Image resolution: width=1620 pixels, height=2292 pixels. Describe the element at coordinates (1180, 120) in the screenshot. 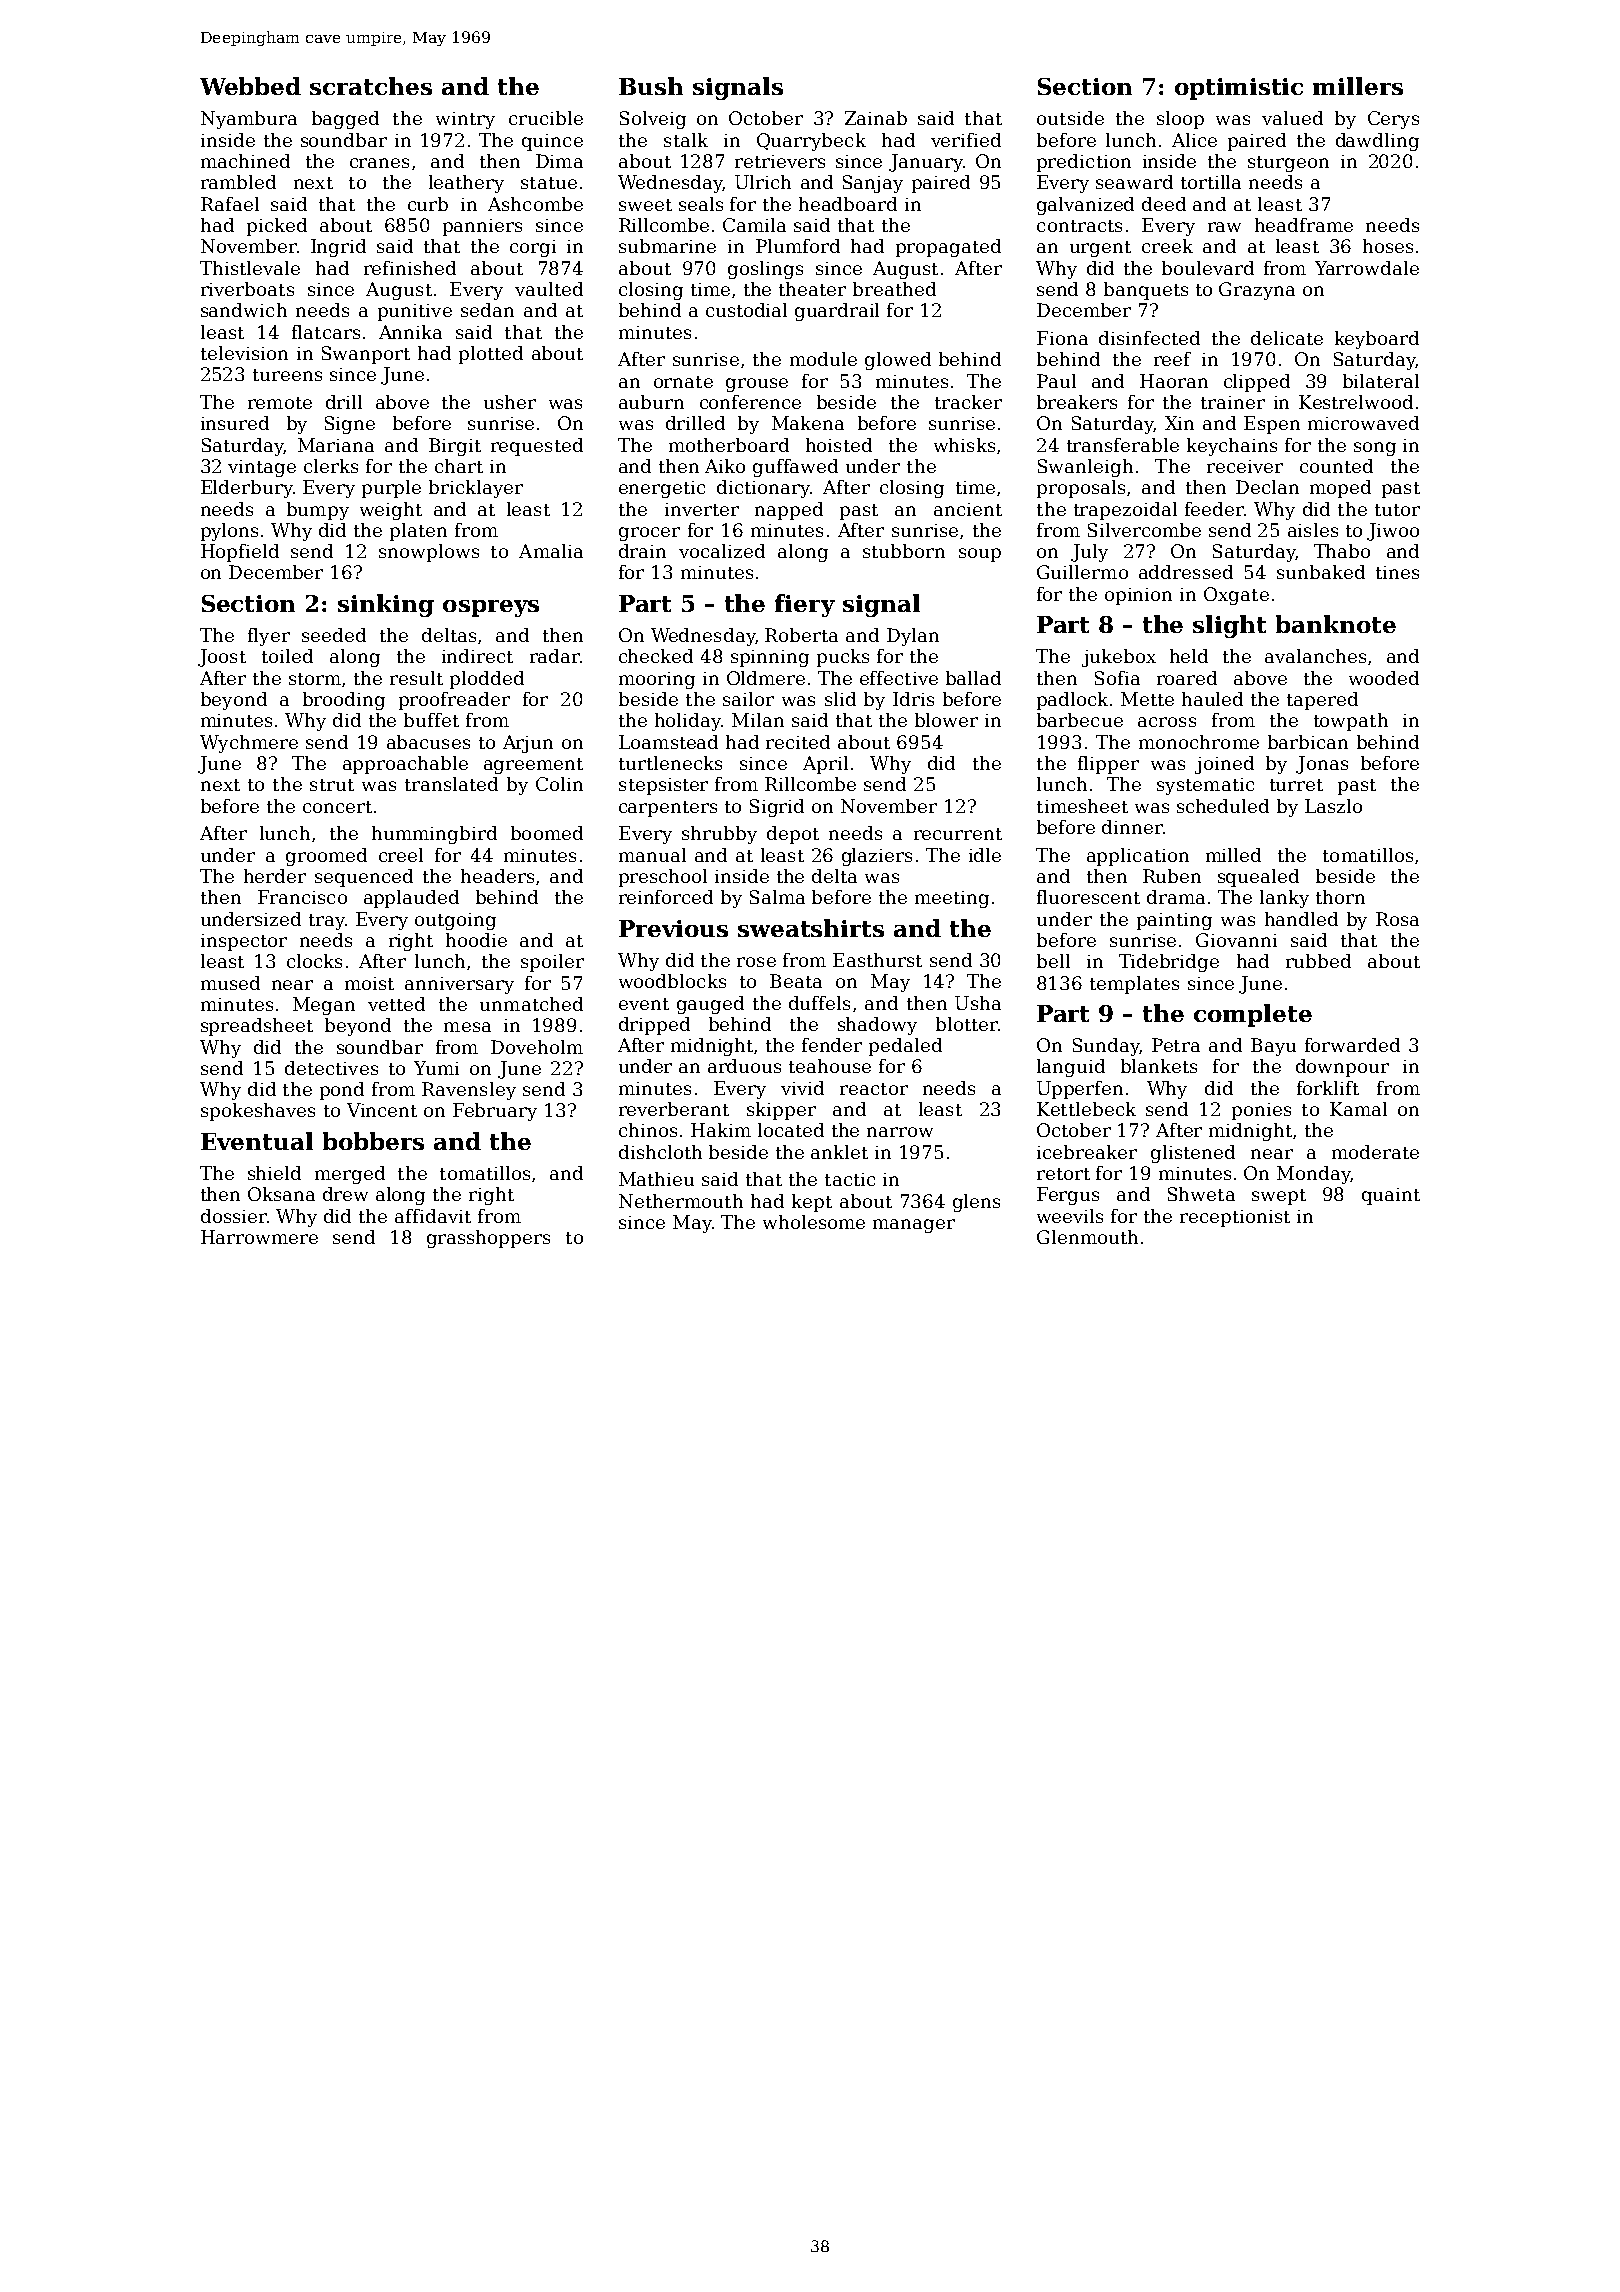

I see `sloop` at that location.
